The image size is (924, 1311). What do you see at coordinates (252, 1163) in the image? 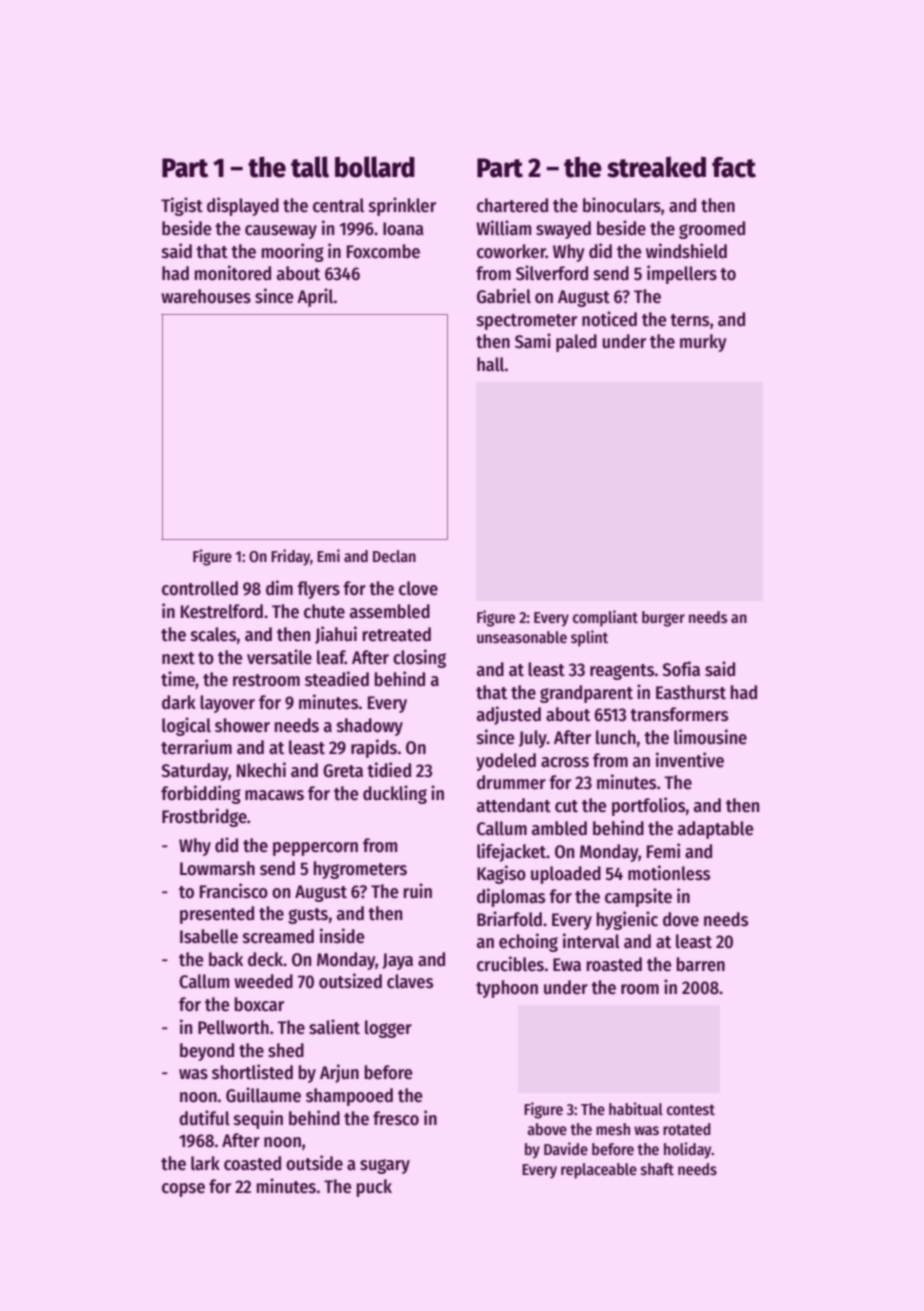
I see `coasted` at bounding box center [252, 1163].
